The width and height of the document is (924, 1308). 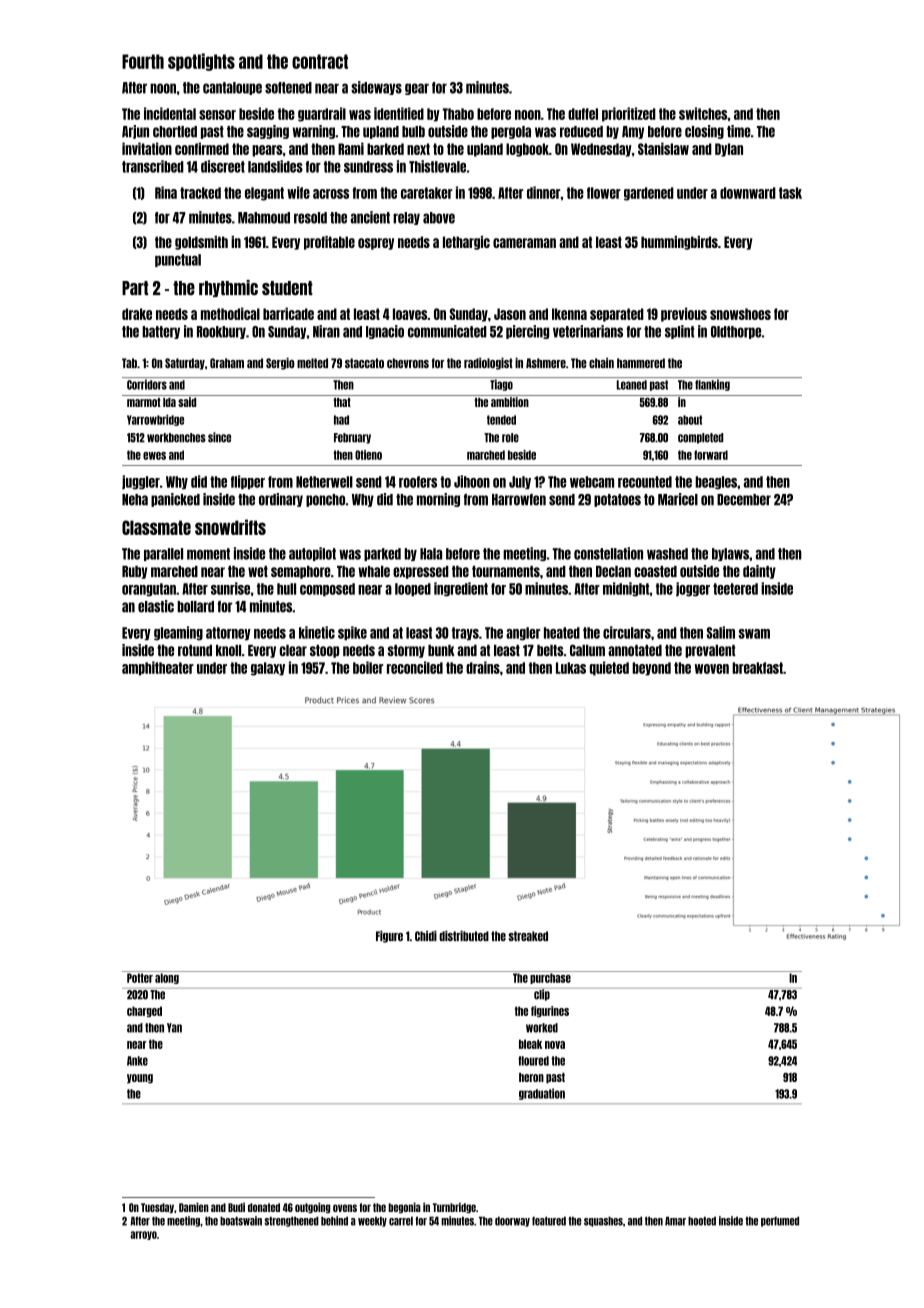 I want to click on arroyo, so click(x=143, y=1235).
